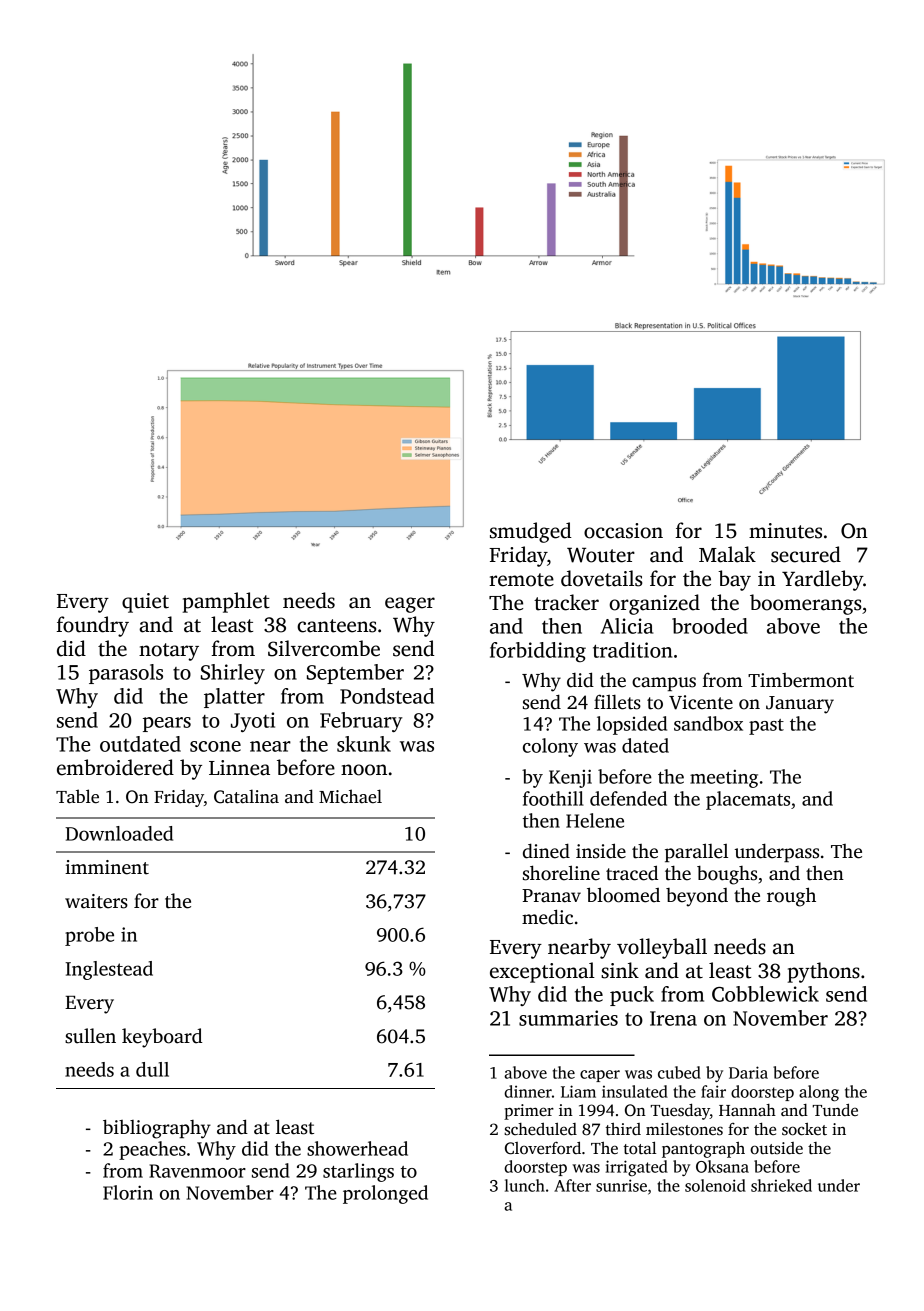  I want to click on parallel, so click(696, 852).
